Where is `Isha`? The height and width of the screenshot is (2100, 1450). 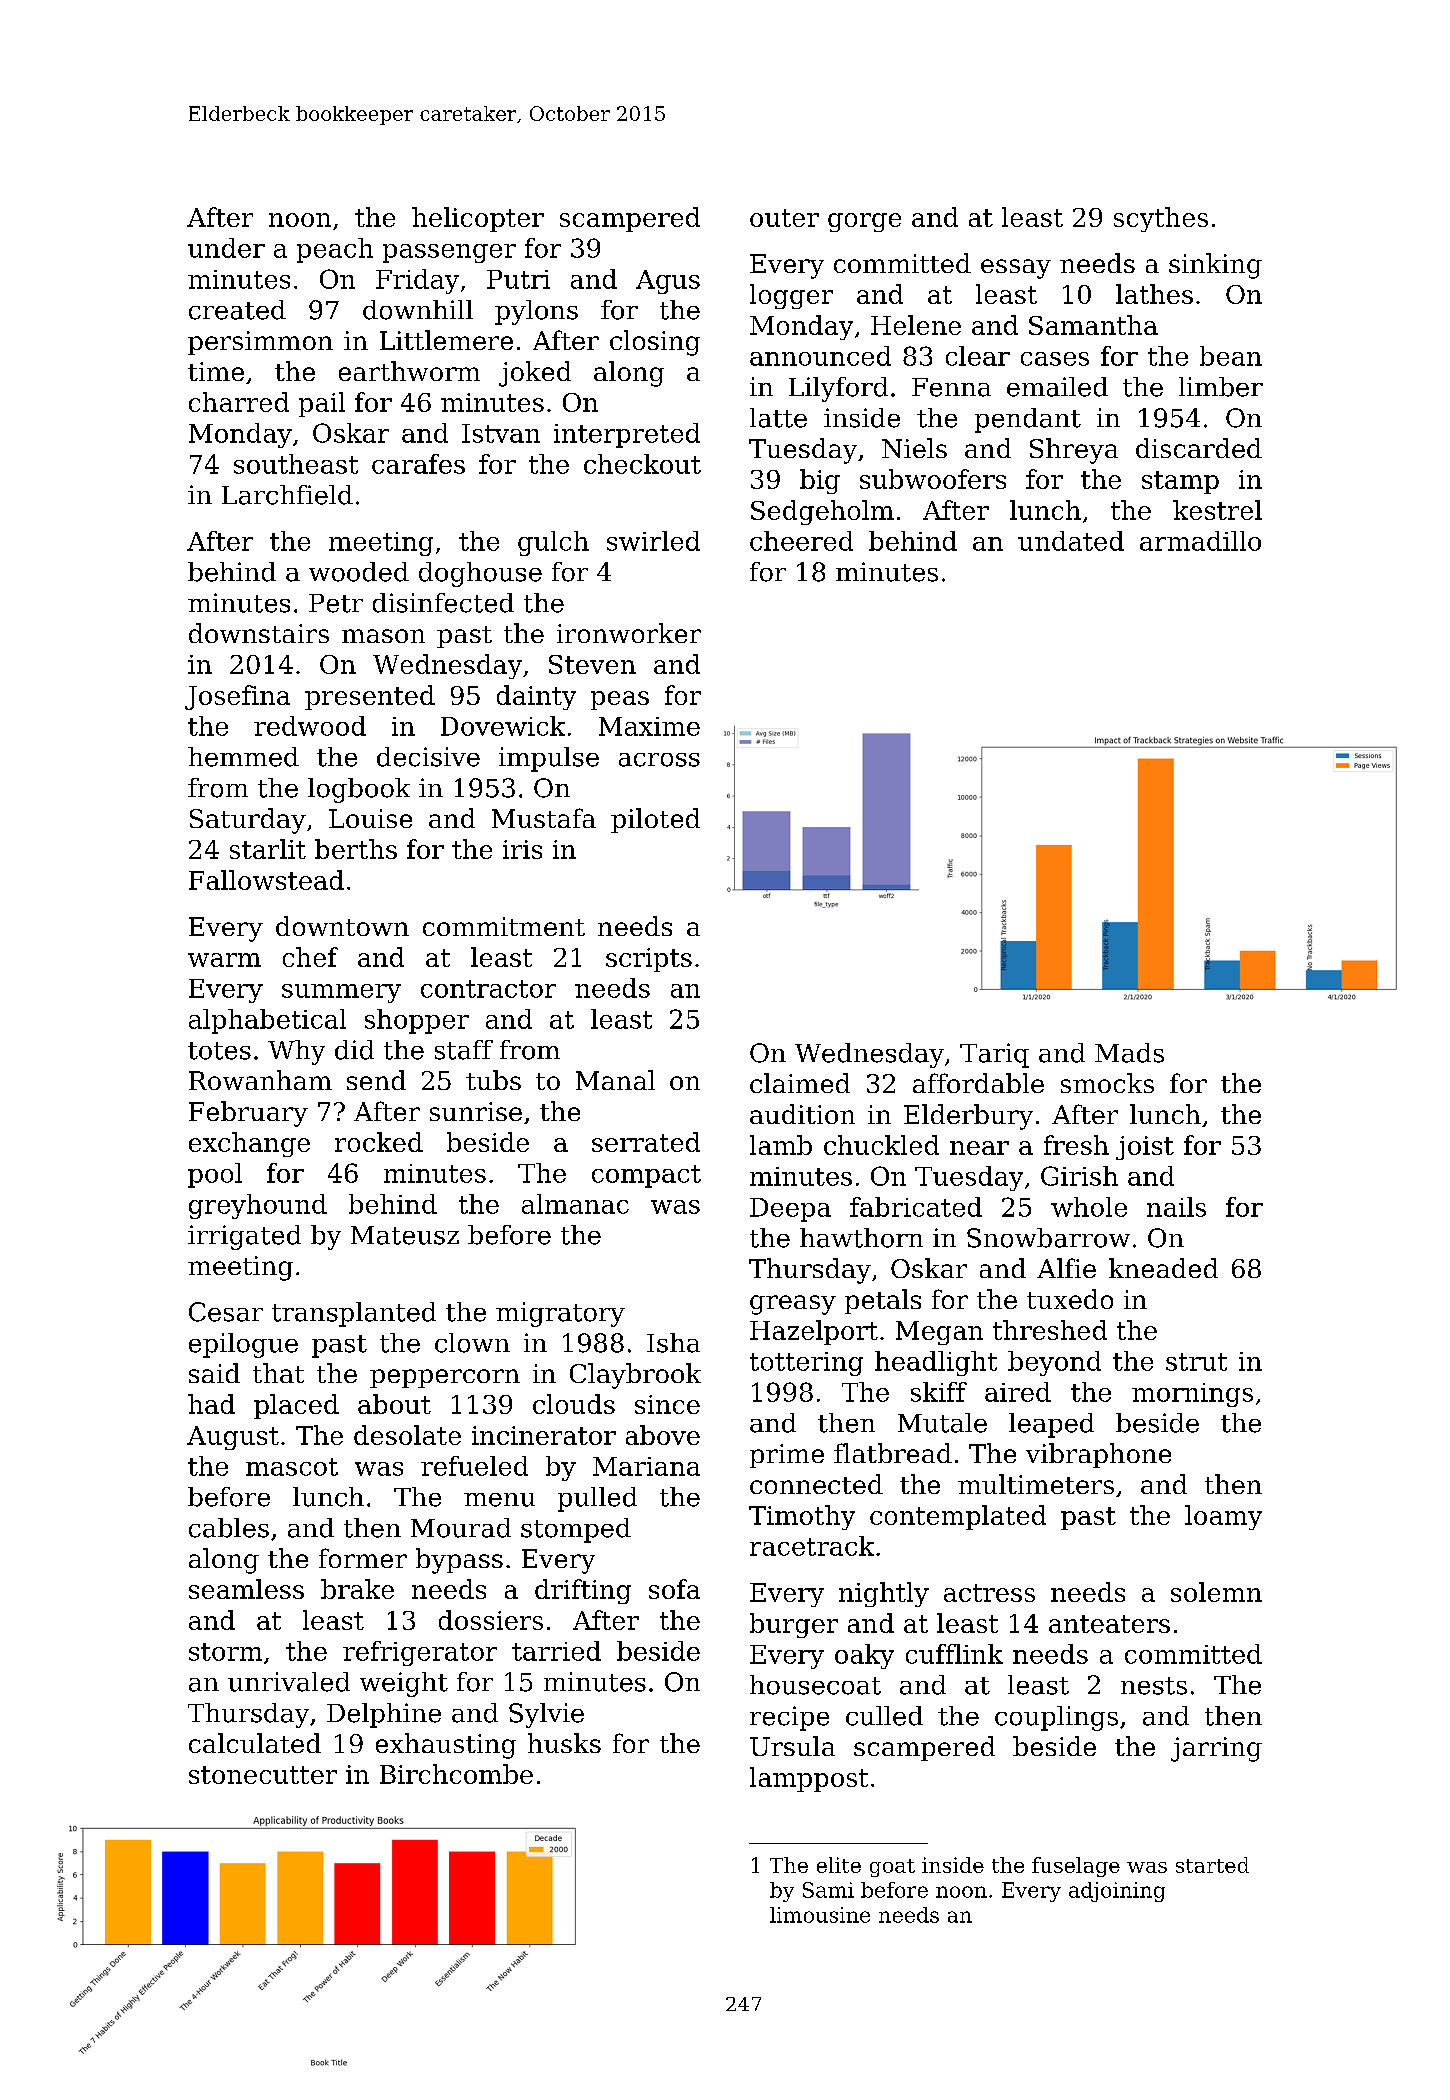 Isha is located at coordinates (673, 1343).
